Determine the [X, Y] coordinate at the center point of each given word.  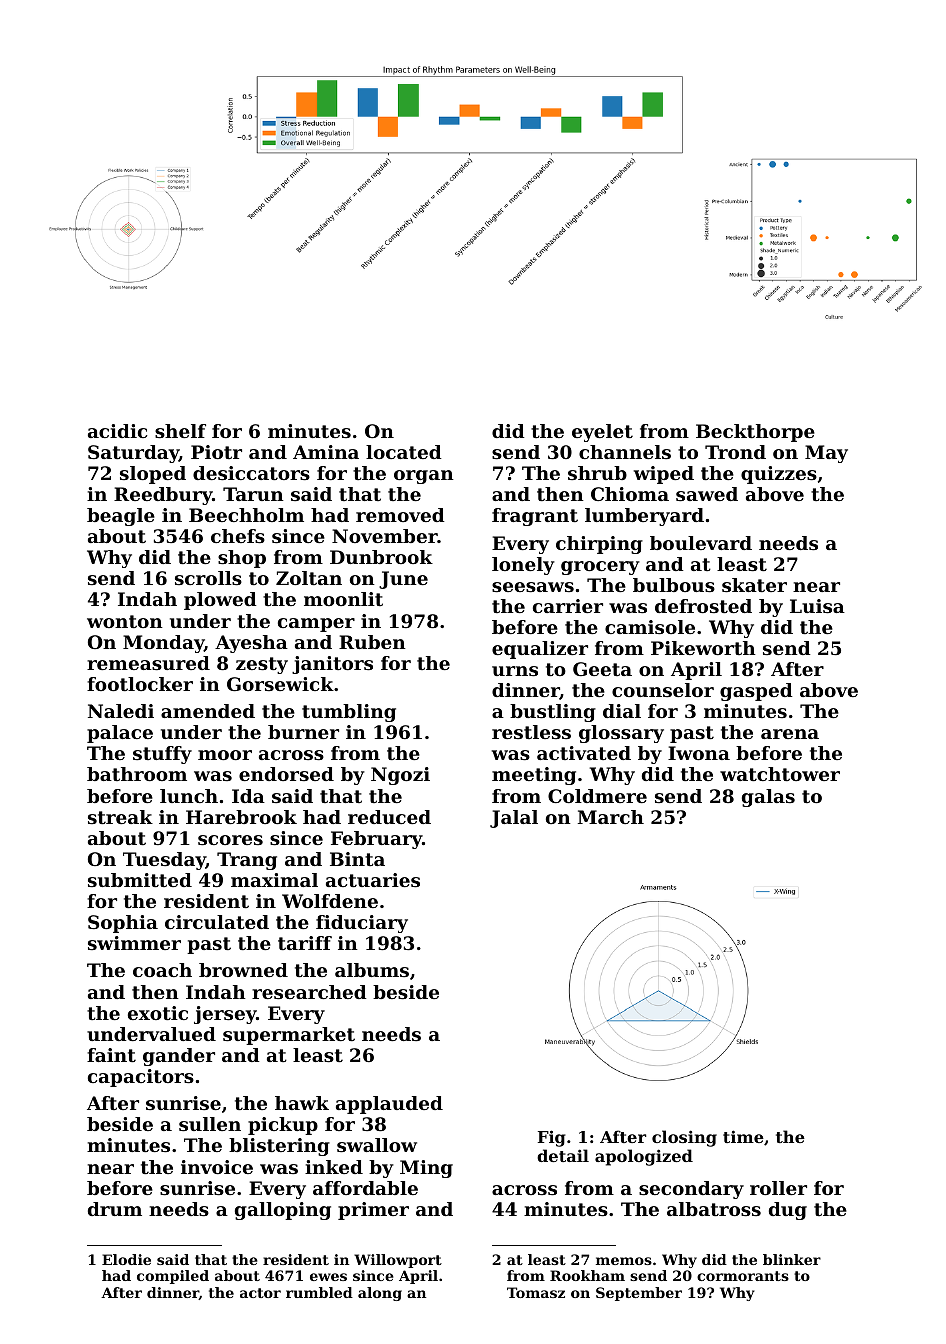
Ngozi [400, 776]
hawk [302, 1103]
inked [334, 1167]
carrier [568, 606]
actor [260, 1293]
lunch [189, 796]
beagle [121, 517]
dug [788, 1211]
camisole [650, 627]
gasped [756, 692]
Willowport [398, 1261]
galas [768, 798]
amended [208, 711]
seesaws [533, 587]
